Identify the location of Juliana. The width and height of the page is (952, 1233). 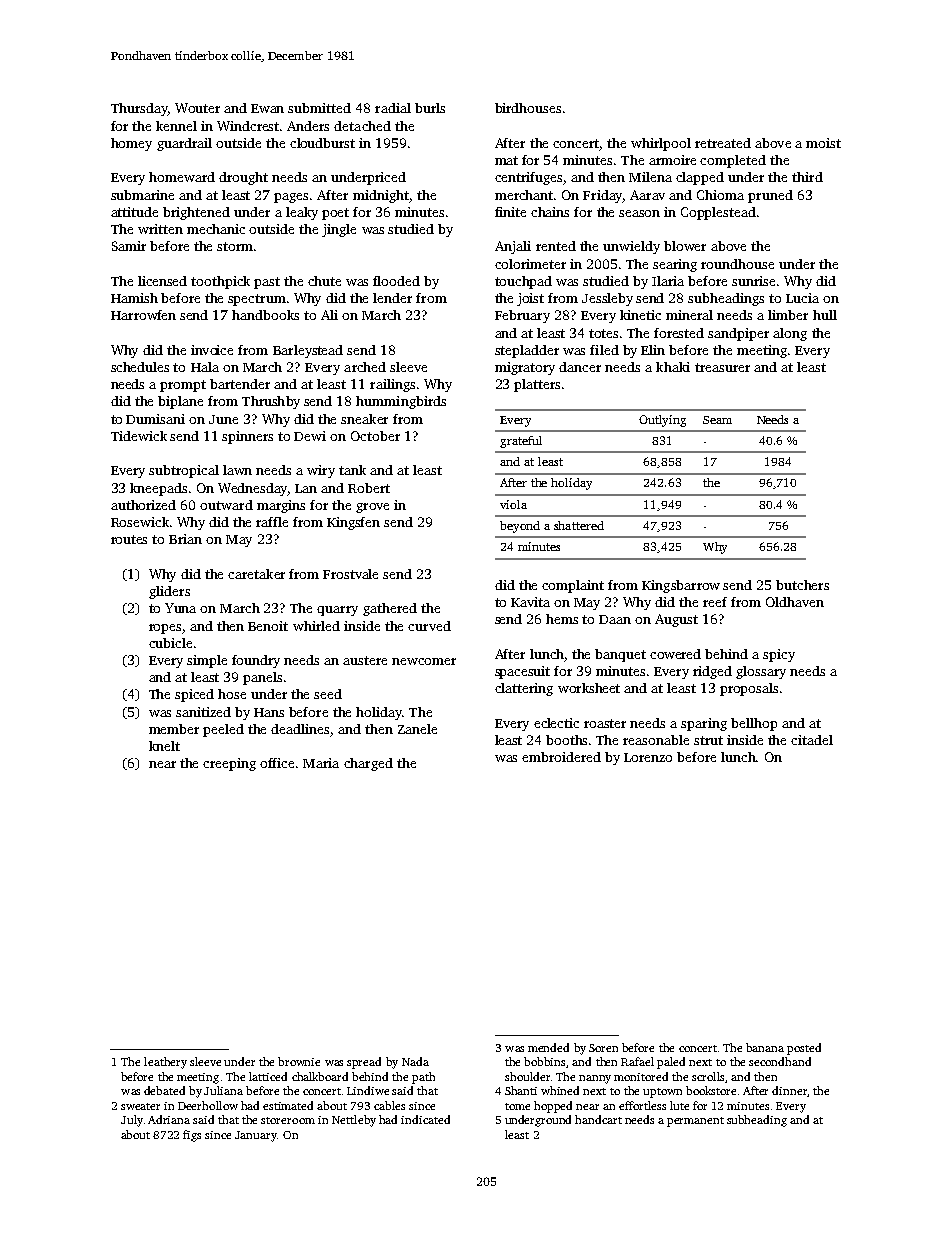
(223, 1090).
